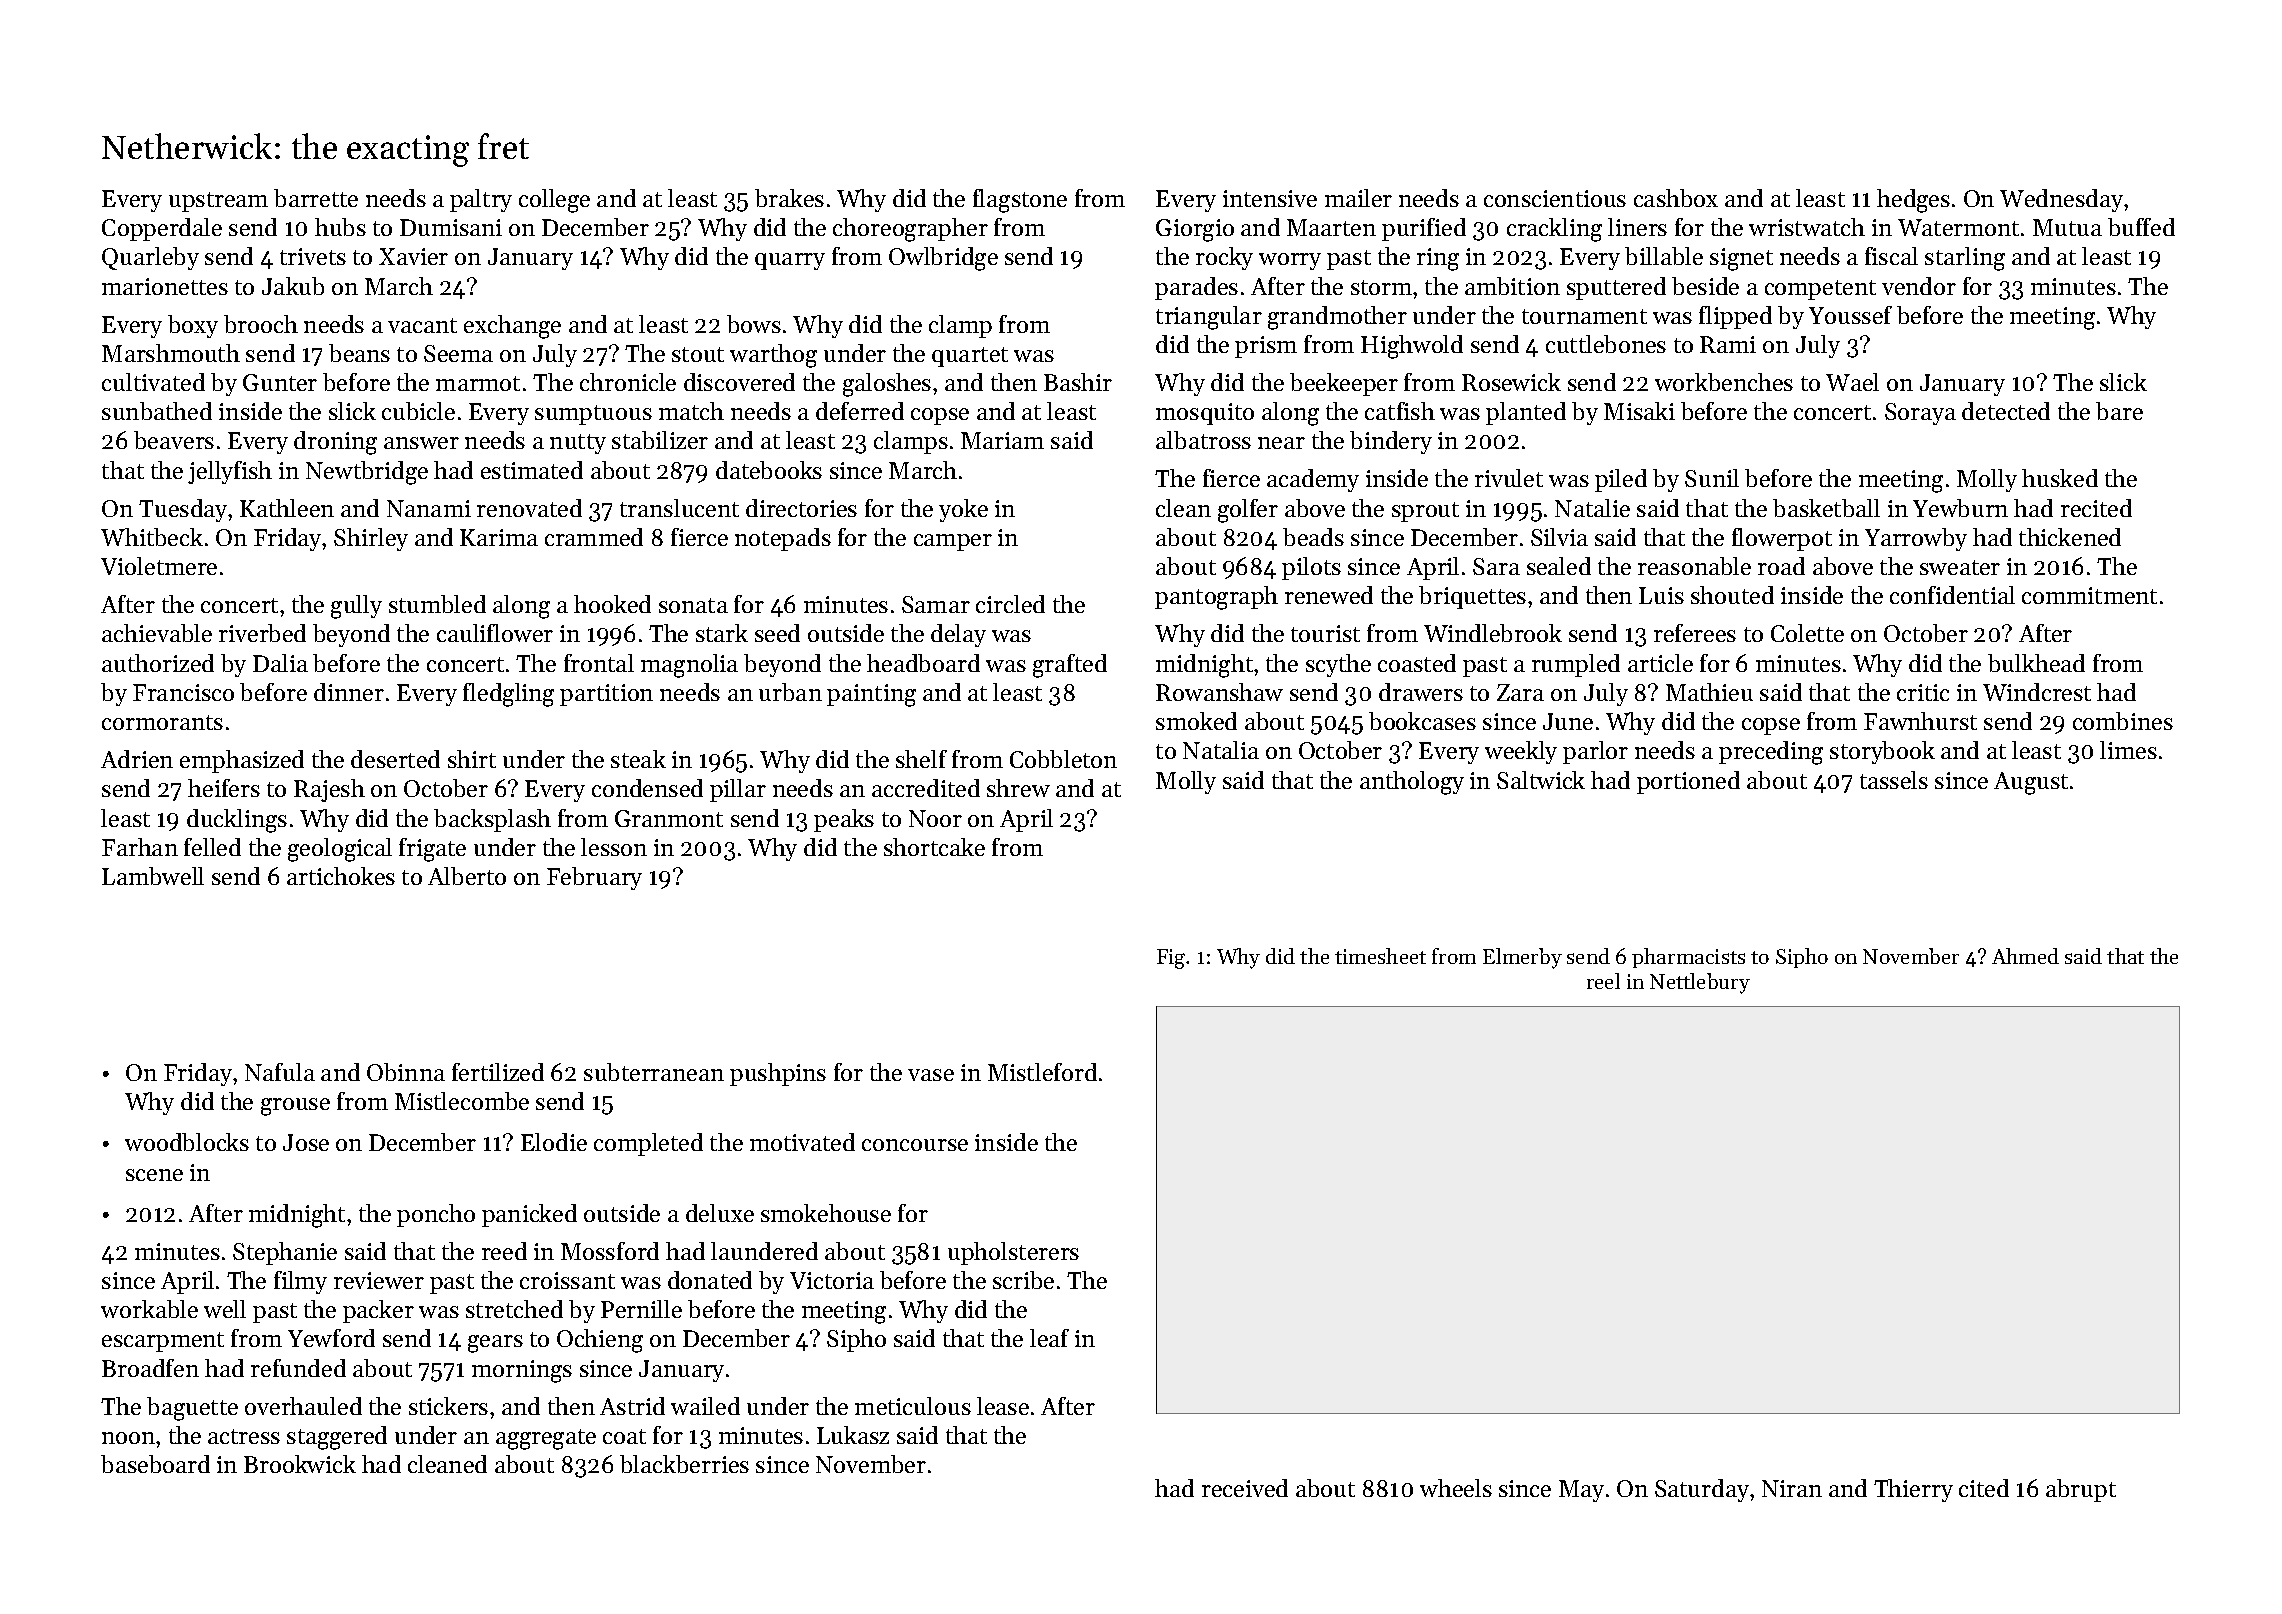 Image resolution: width=2282 pixels, height=1614 pixels. Describe the element at coordinates (2081, 1490) in the screenshot. I see `abrupt` at that location.
